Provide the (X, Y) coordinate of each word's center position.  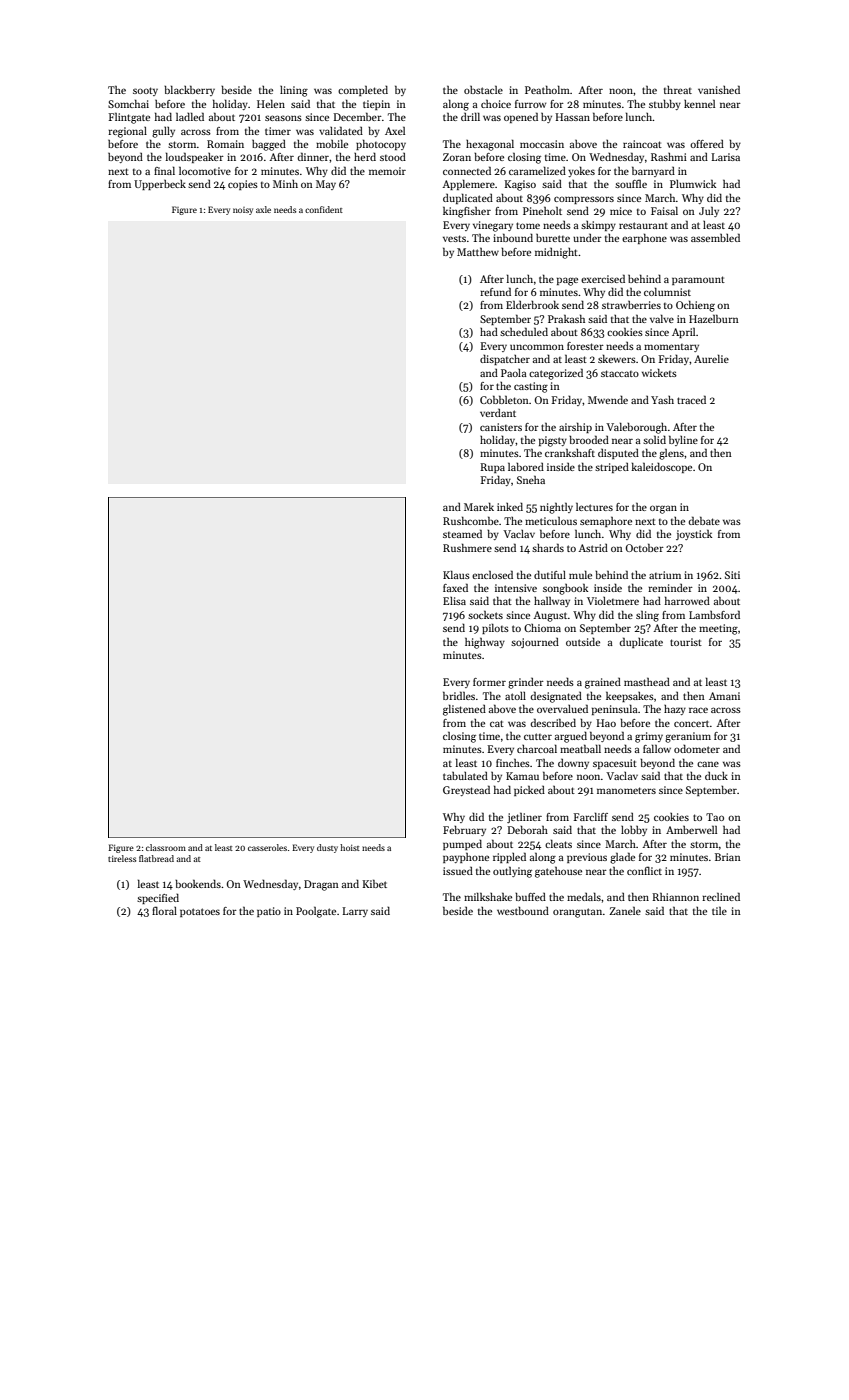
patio (269, 912)
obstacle (483, 89)
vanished (719, 89)
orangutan (577, 913)
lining (294, 91)
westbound (523, 910)
